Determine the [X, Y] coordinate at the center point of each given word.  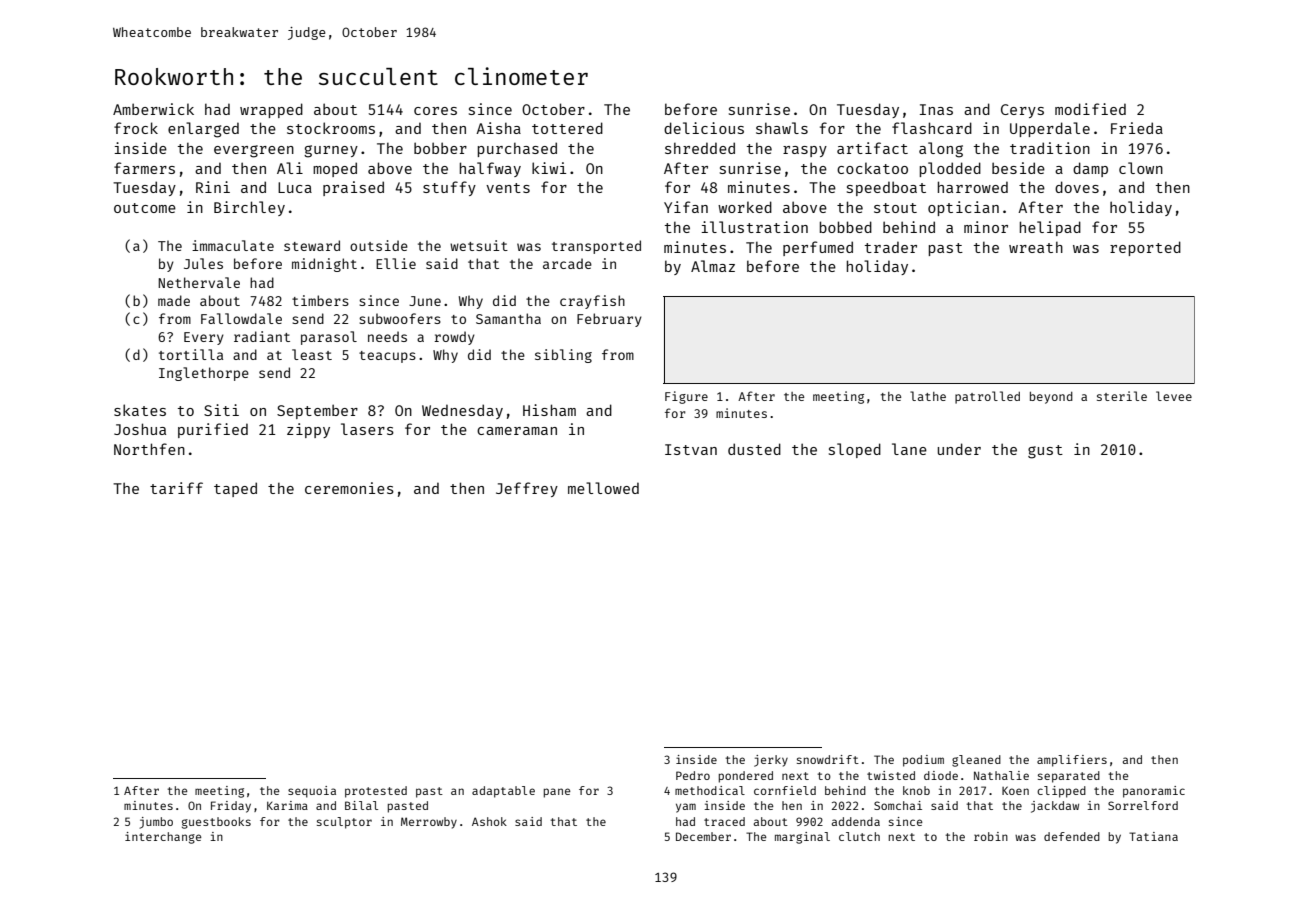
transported [596, 247]
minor [986, 227]
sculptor [344, 823]
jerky [771, 761]
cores [435, 111]
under [959, 449]
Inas [936, 109]
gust [1045, 452]
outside [379, 245]
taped [235, 489]
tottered [567, 128]
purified [213, 430]
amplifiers [1072, 761]
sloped [855, 450]
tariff [176, 488]
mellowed [603, 488]
